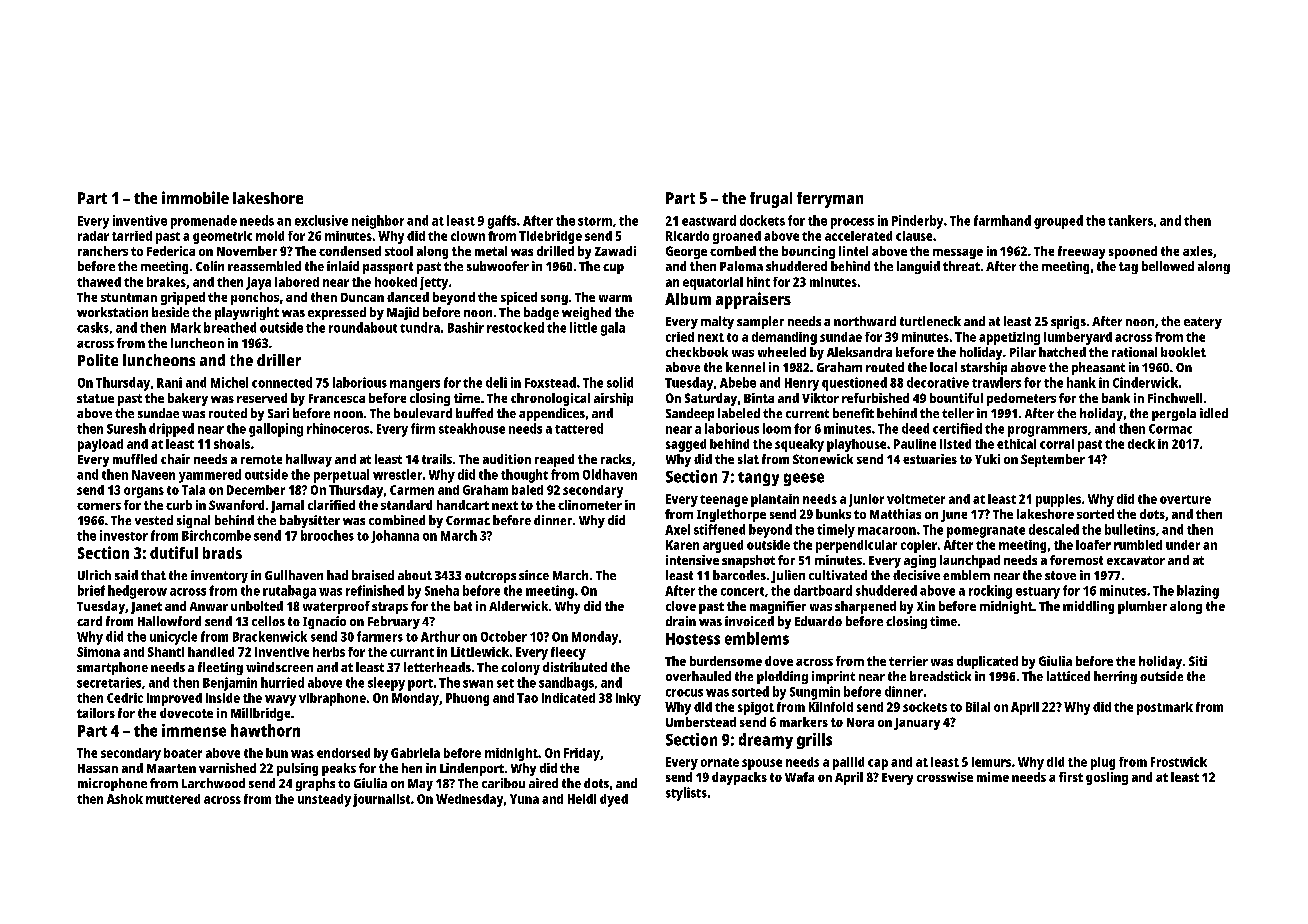  Describe the element at coordinates (232, 444) in the screenshot. I see `shoals` at that location.
